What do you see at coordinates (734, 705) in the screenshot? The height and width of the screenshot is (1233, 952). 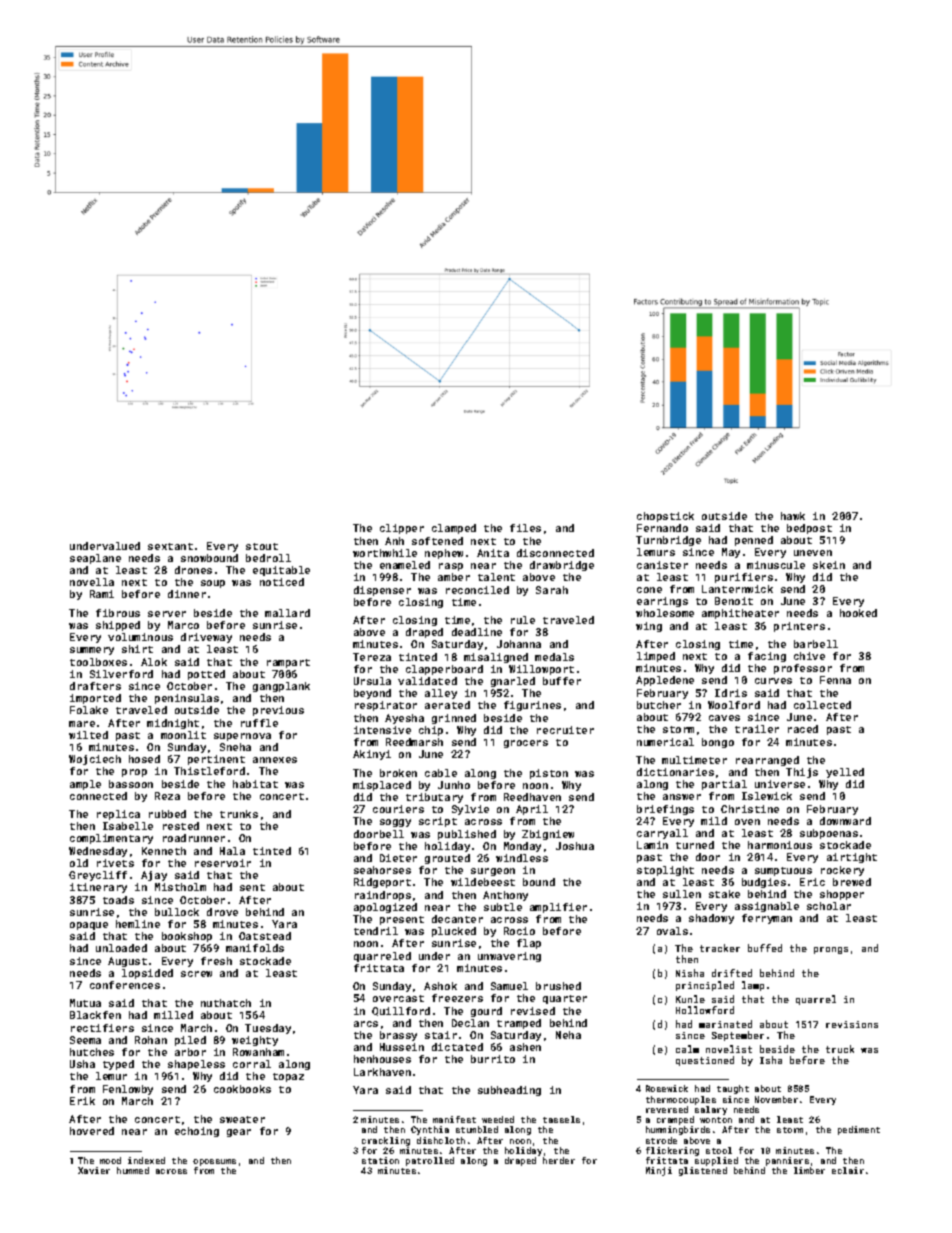 I see `Woolford` at bounding box center [734, 705].
